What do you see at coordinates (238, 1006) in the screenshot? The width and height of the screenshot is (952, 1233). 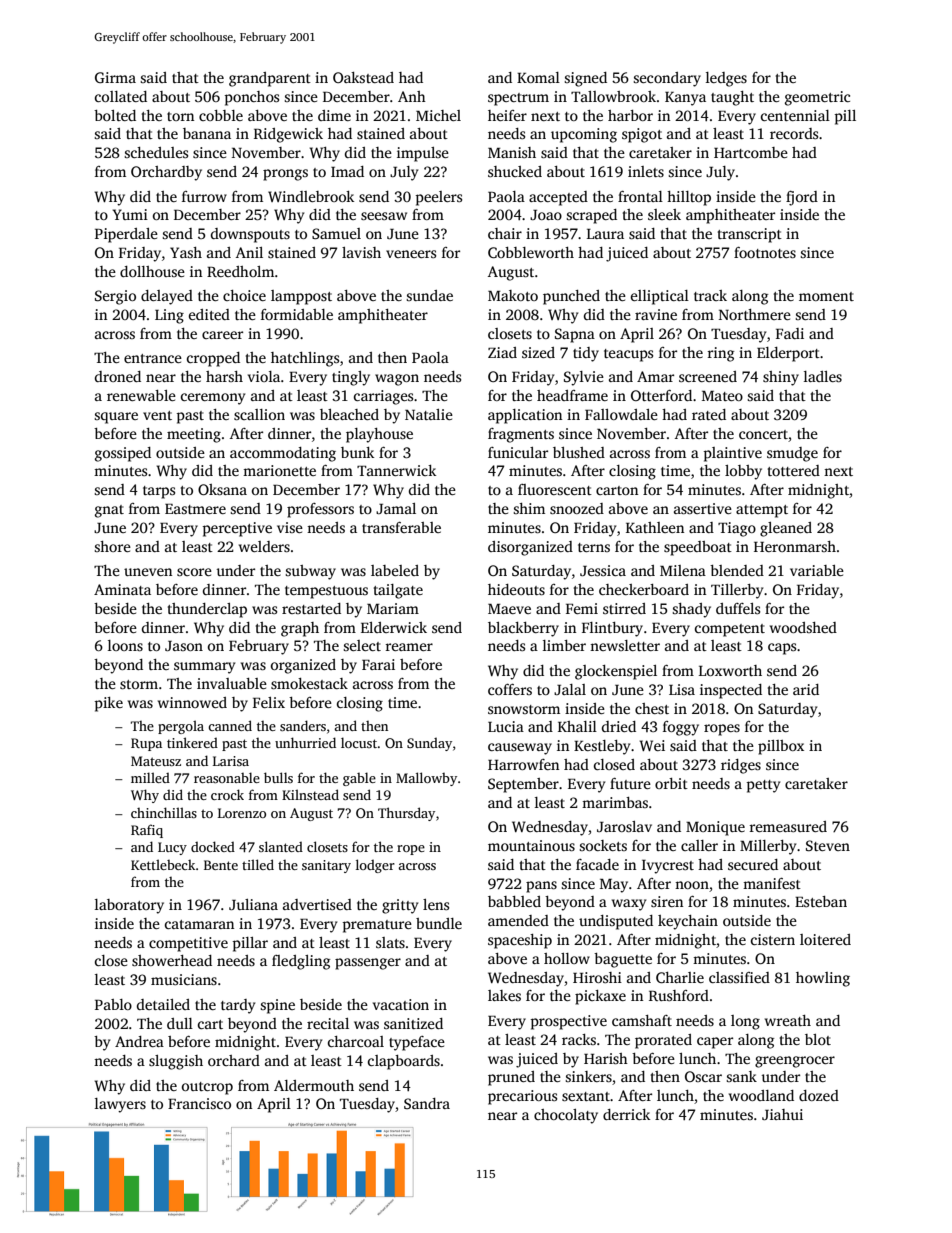 I see `tardy` at bounding box center [238, 1006].
